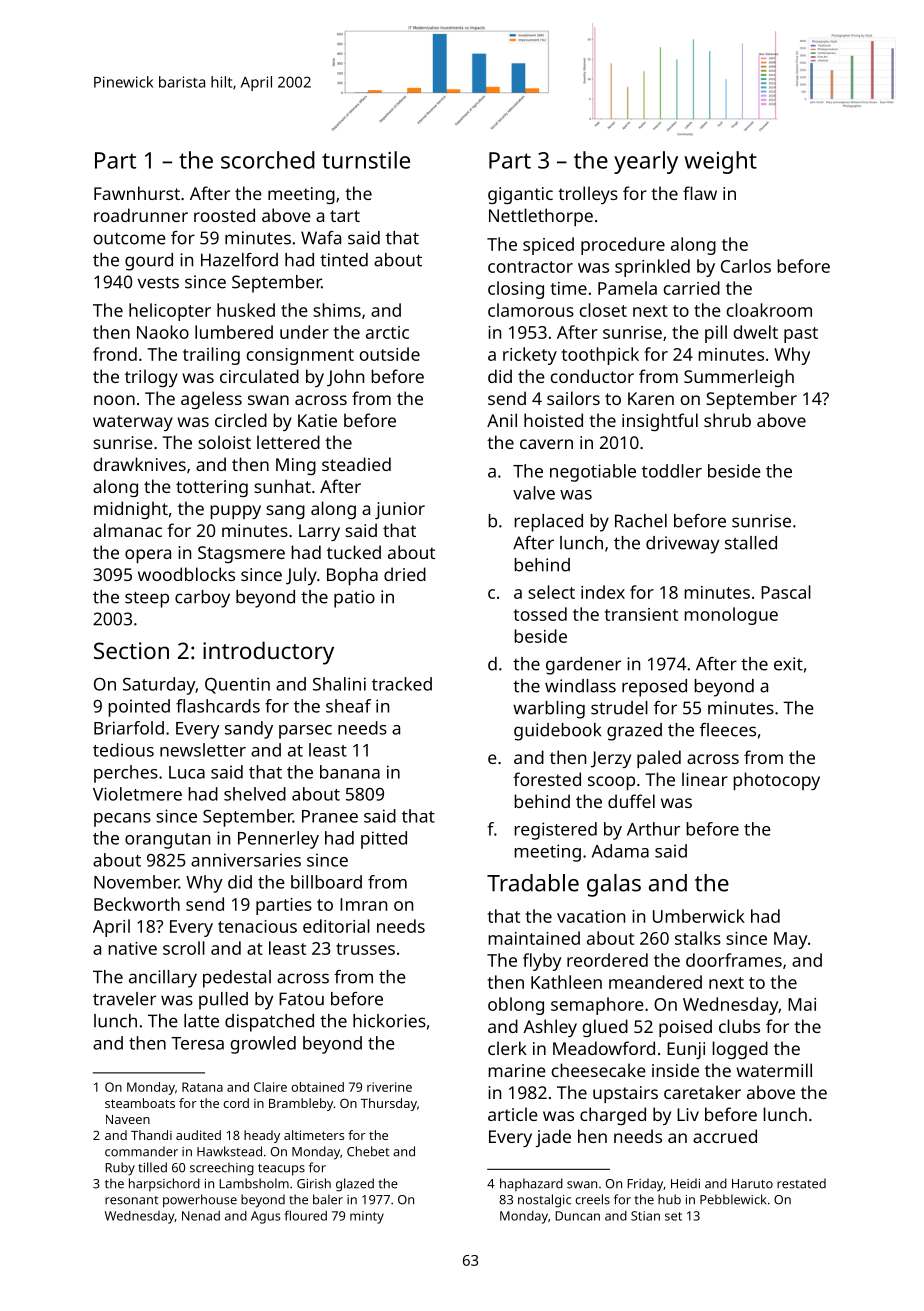  What do you see at coordinates (631, 801) in the screenshot?
I see `duffel` at bounding box center [631, 801].
